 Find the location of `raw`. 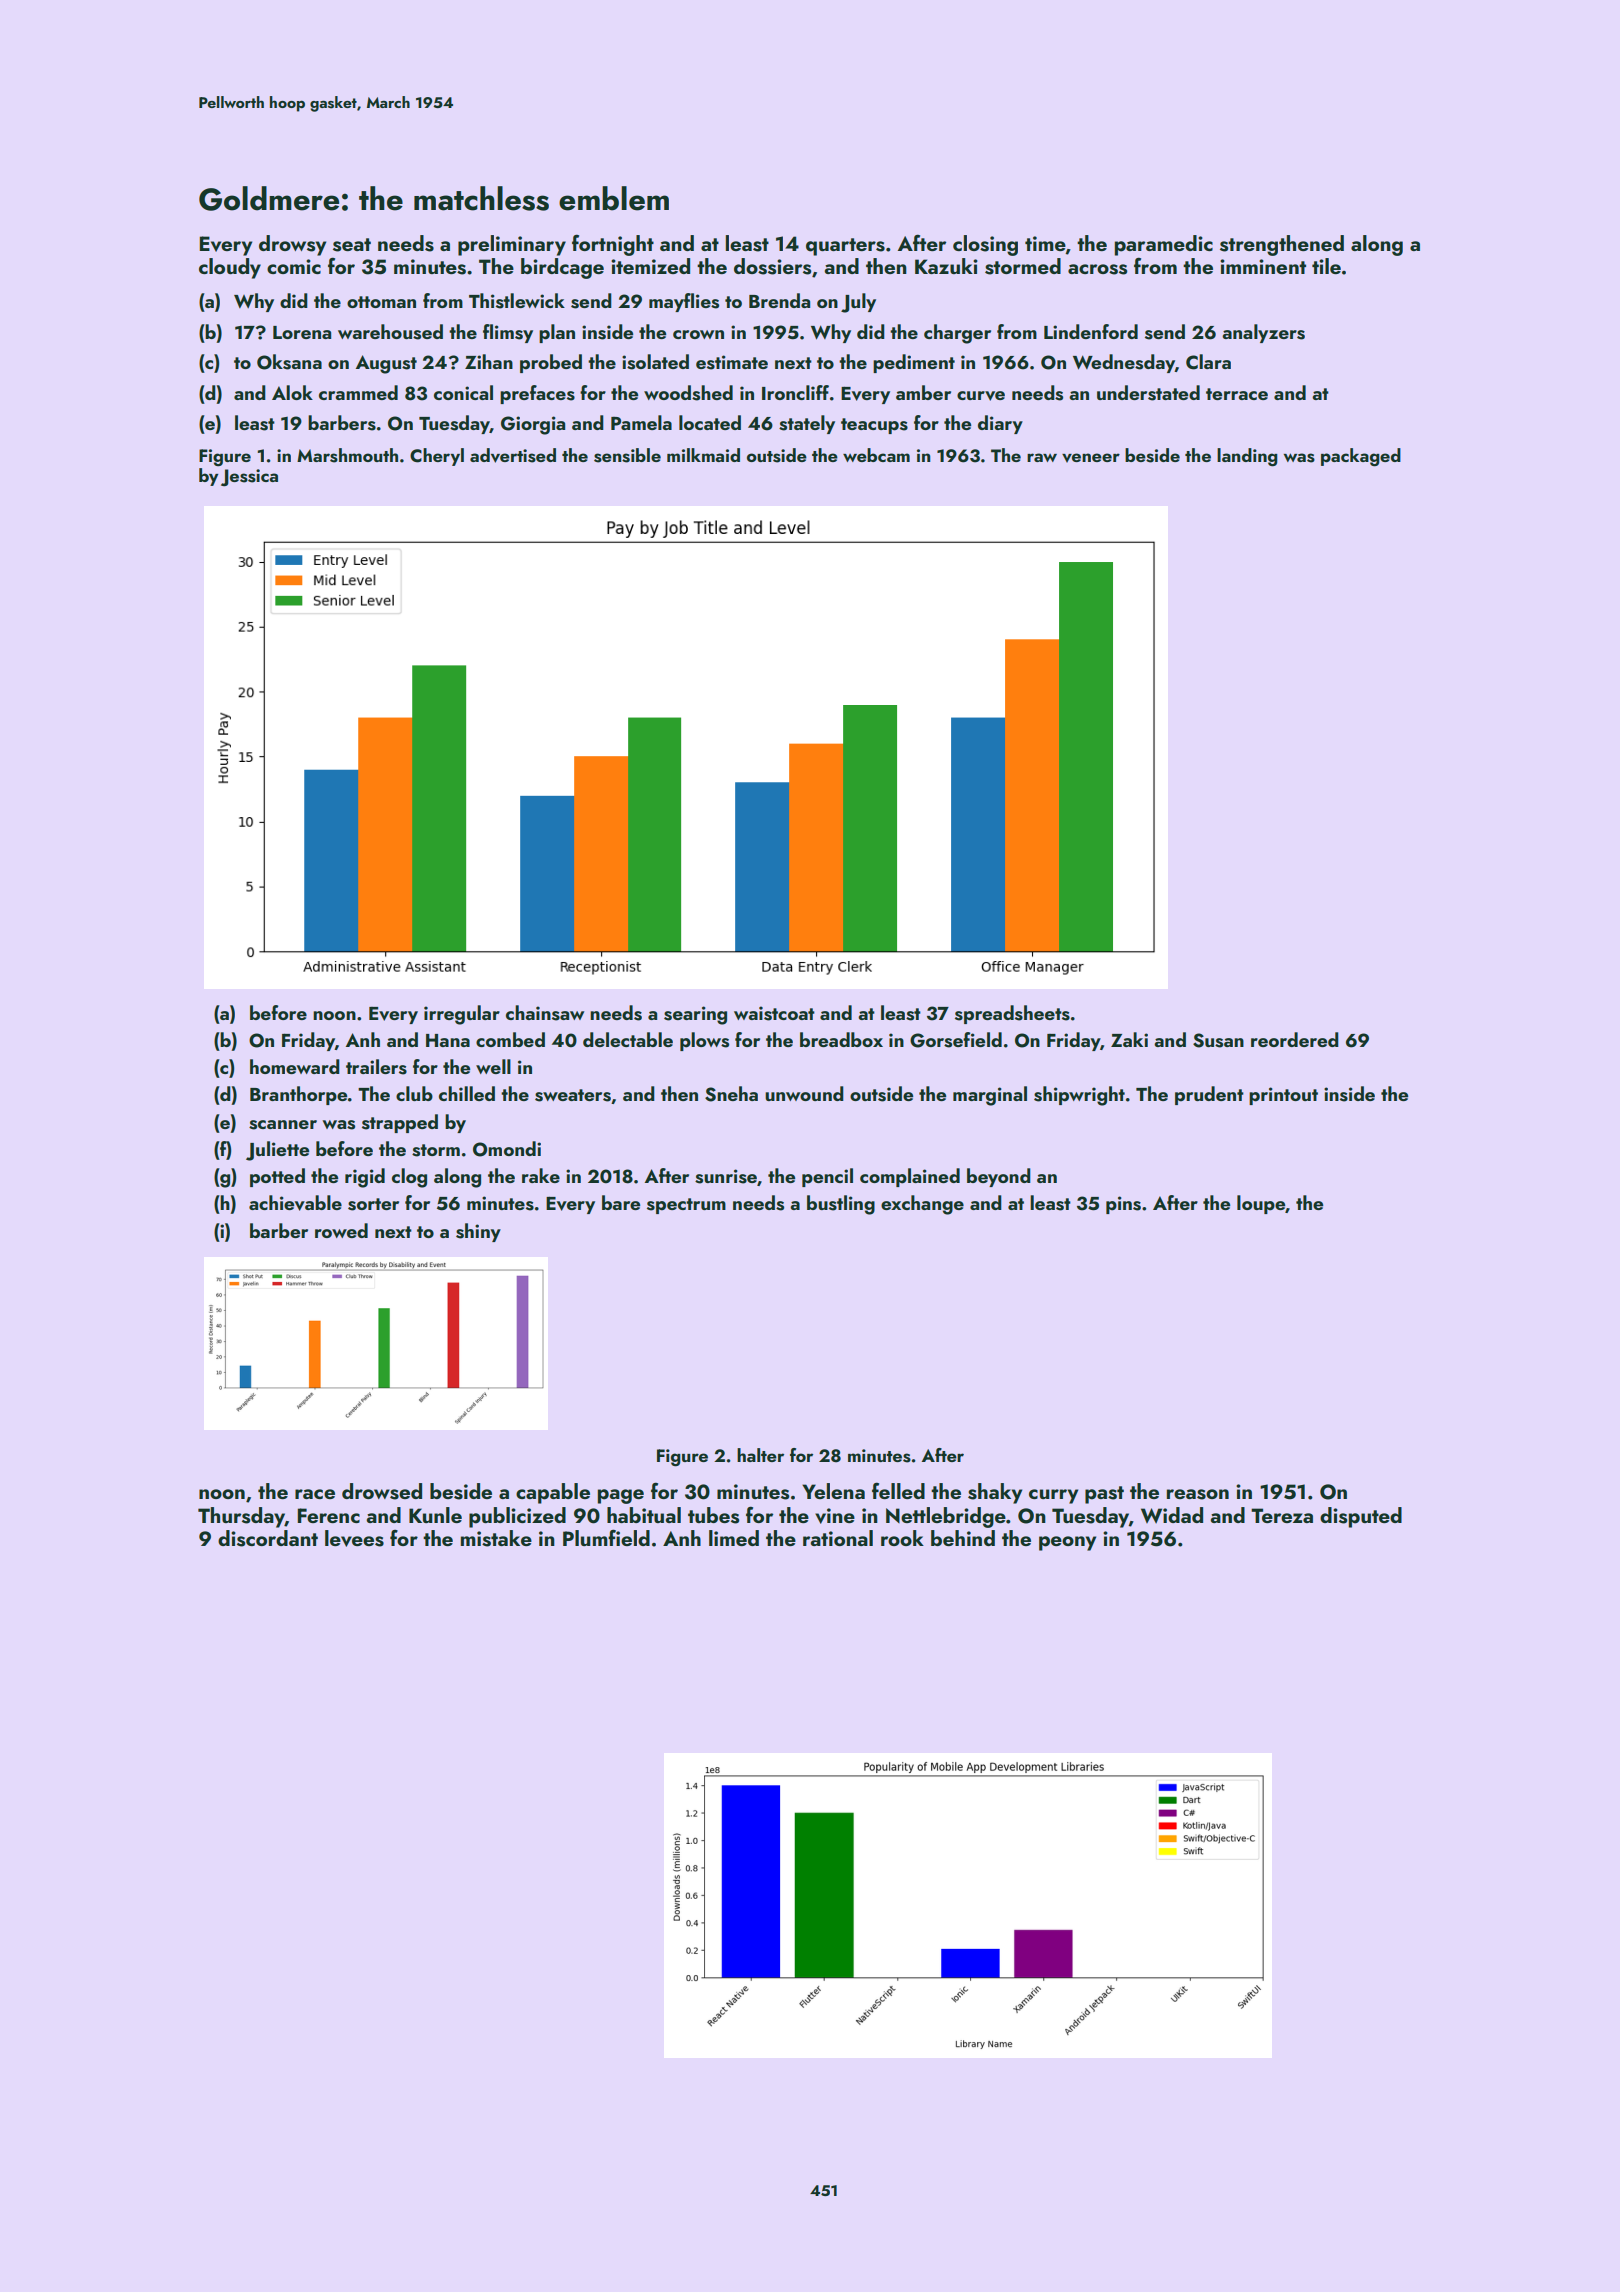

raw is located at coordinates (1042, 457).
